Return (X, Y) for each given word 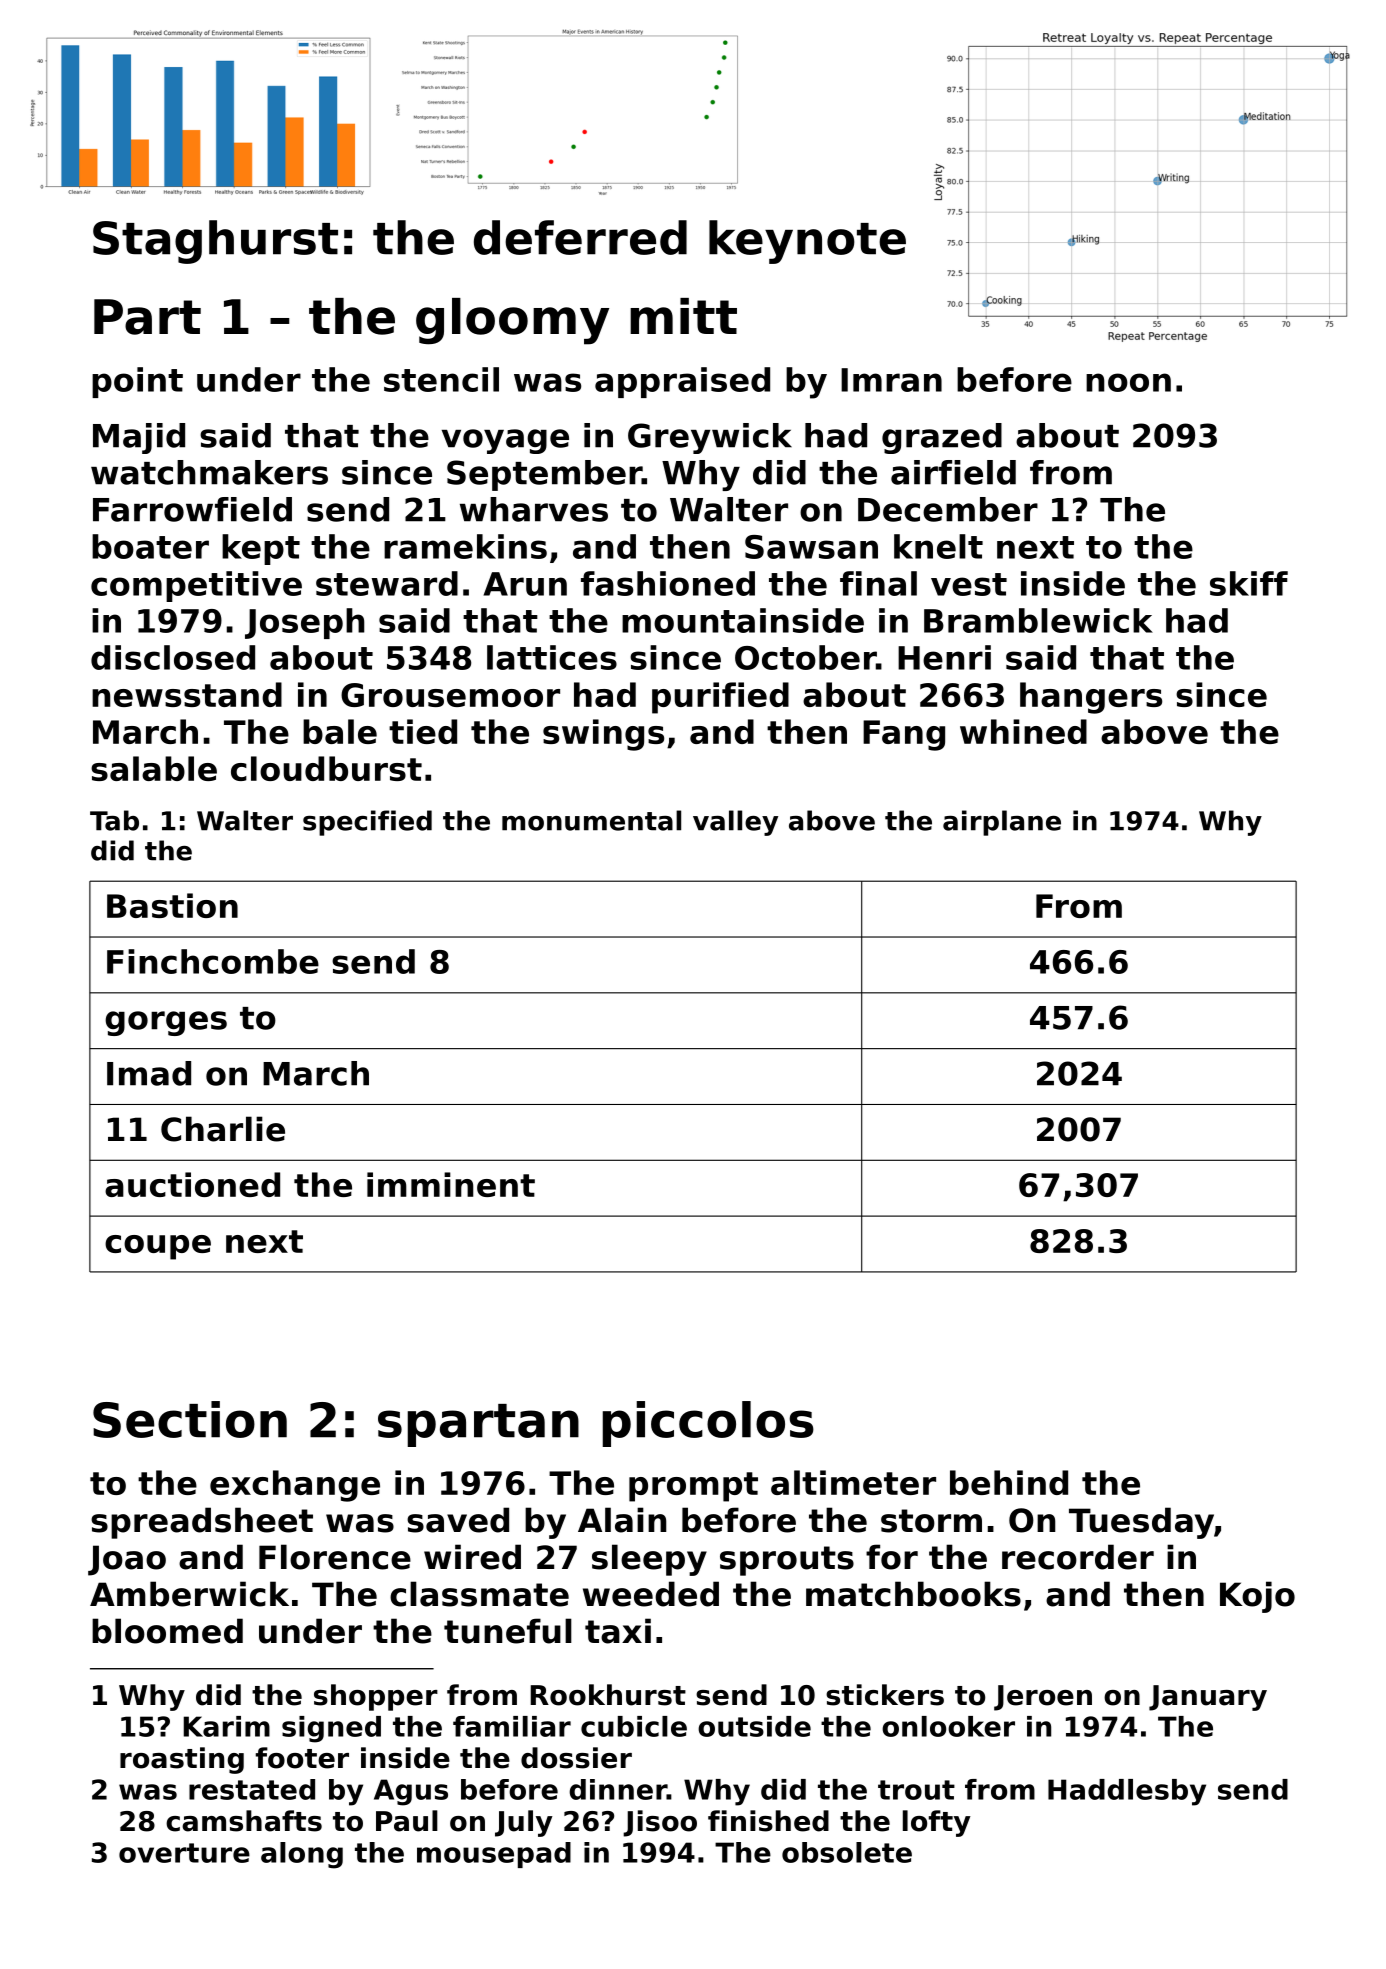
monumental (591, 820)
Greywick (710, 438)
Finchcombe (213, 961)
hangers (1091, 698)
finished (768, 1821)
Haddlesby (1127, 1792)
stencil (441, 379)
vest (969, 584)
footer (302, 1758)
